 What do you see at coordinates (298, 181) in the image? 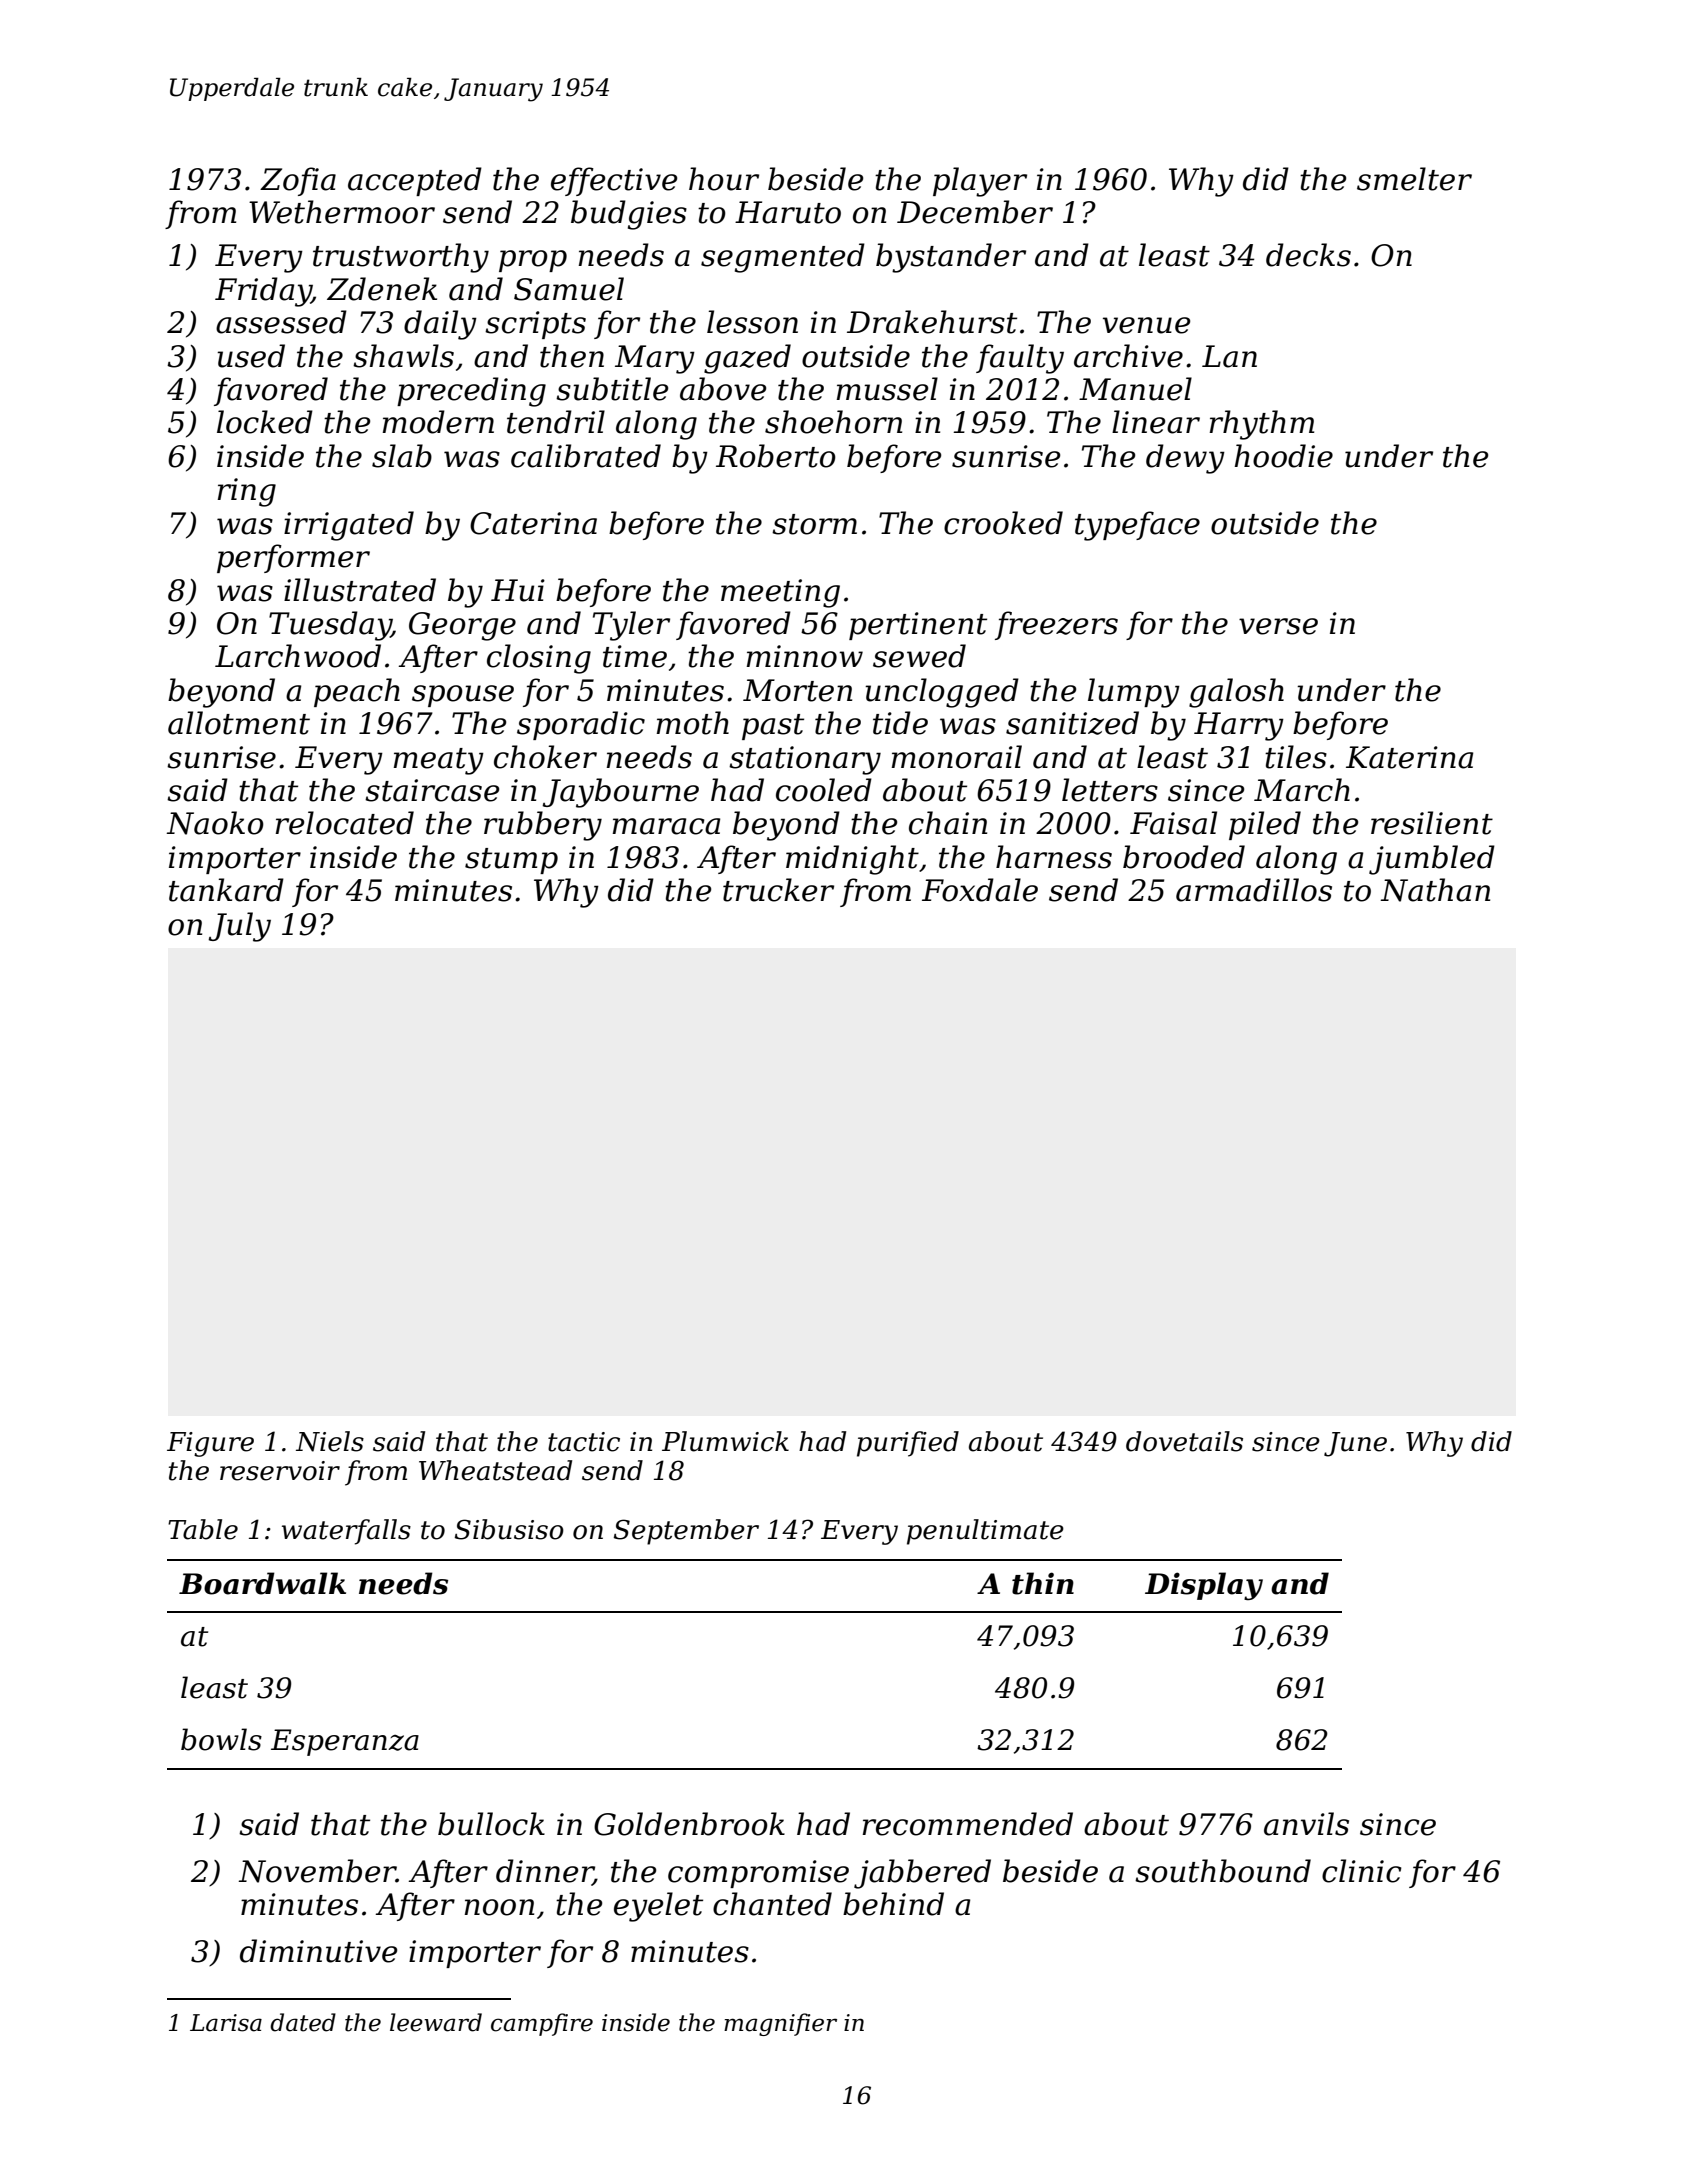
I see `Zofia` at bounding box center [298, 181].
